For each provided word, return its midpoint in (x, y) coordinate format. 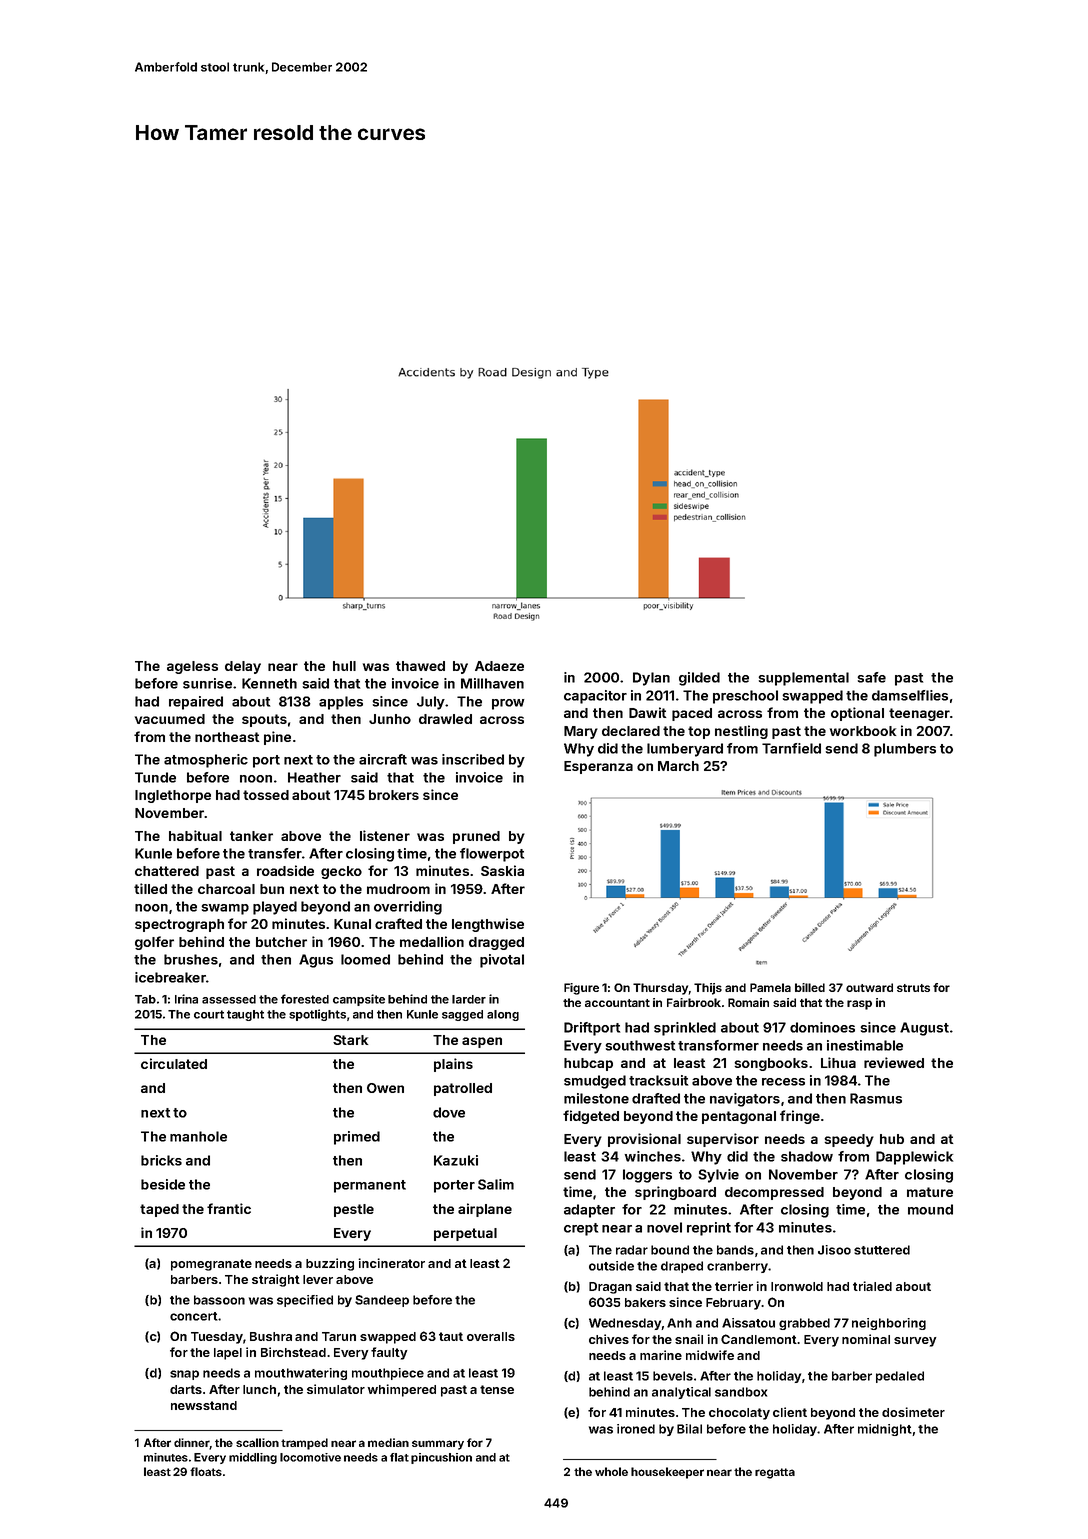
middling (253, 1458)
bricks (161, 1160)
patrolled (463, 1089)
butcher (281, 942)
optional (857, 714)
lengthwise (488, 925)
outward (869, 987)
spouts (264, 720)
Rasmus (876, 1098)
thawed (420, 666)
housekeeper (667, 1473)
